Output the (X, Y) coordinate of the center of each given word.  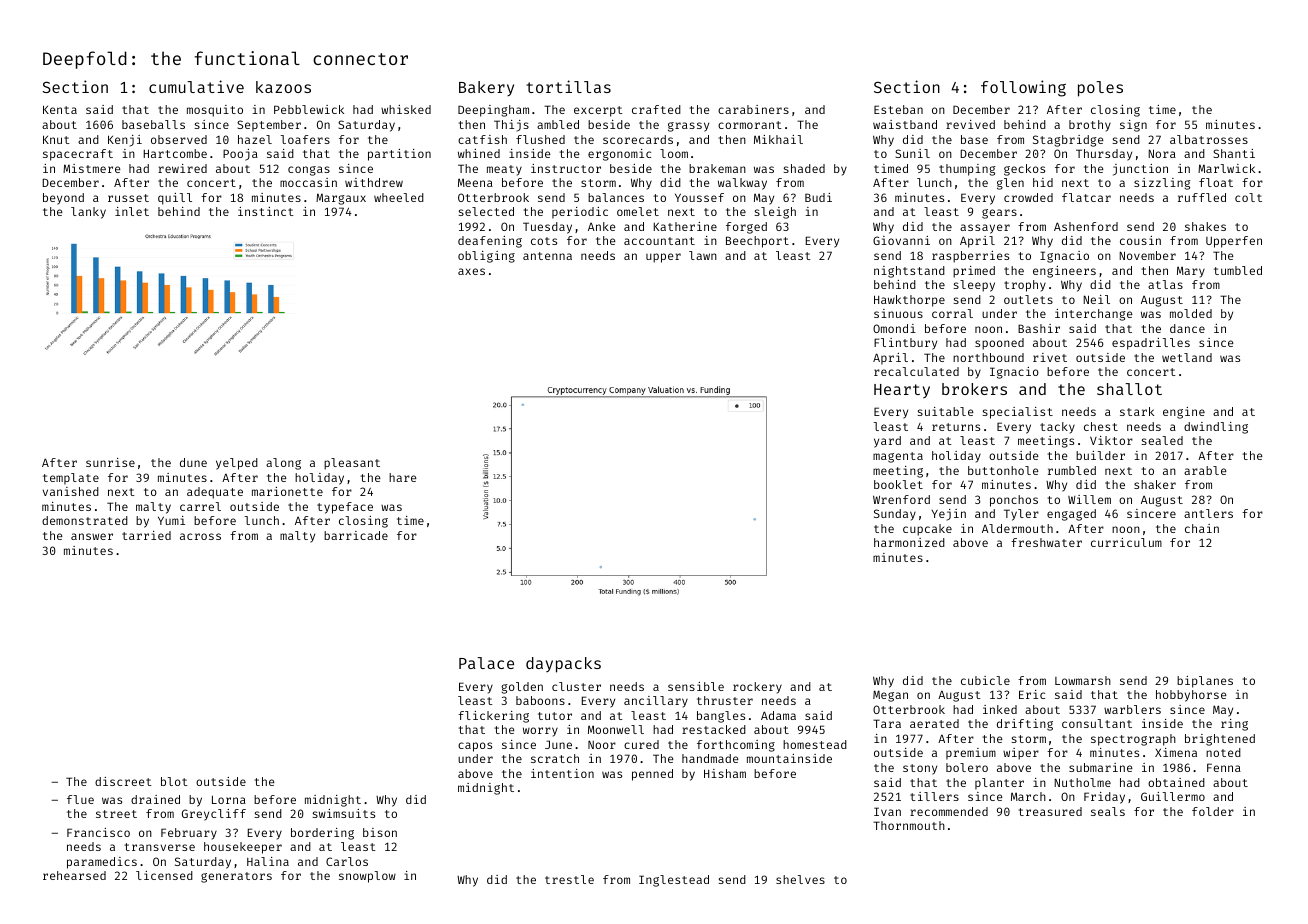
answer (92, 536)
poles (1100, 89)
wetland (1187, 357)
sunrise (110, 462)
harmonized (909, 542)
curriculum (1126, 542)
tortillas (568, 86)
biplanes (1205, 682)
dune (193, 462)
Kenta (60, 109)
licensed (164, 875)
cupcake (927, 530)
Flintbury (905, 344)
